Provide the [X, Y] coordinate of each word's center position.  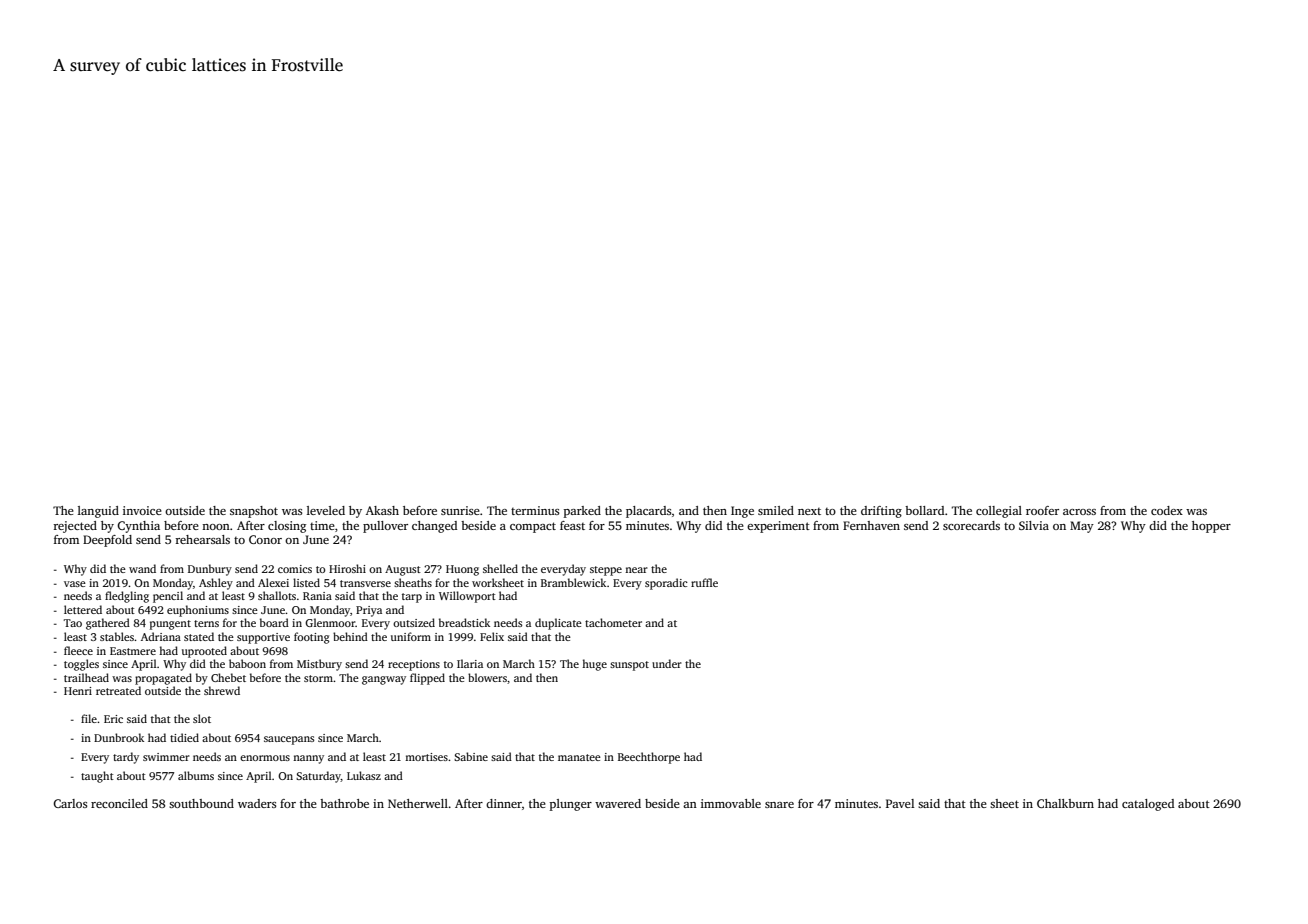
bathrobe [344, 803]
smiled [776, 510]
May [1082, 527]
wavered [618, 803]
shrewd [222, 690]
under [667, 663]
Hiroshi [347, 568]
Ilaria [470, 663]
